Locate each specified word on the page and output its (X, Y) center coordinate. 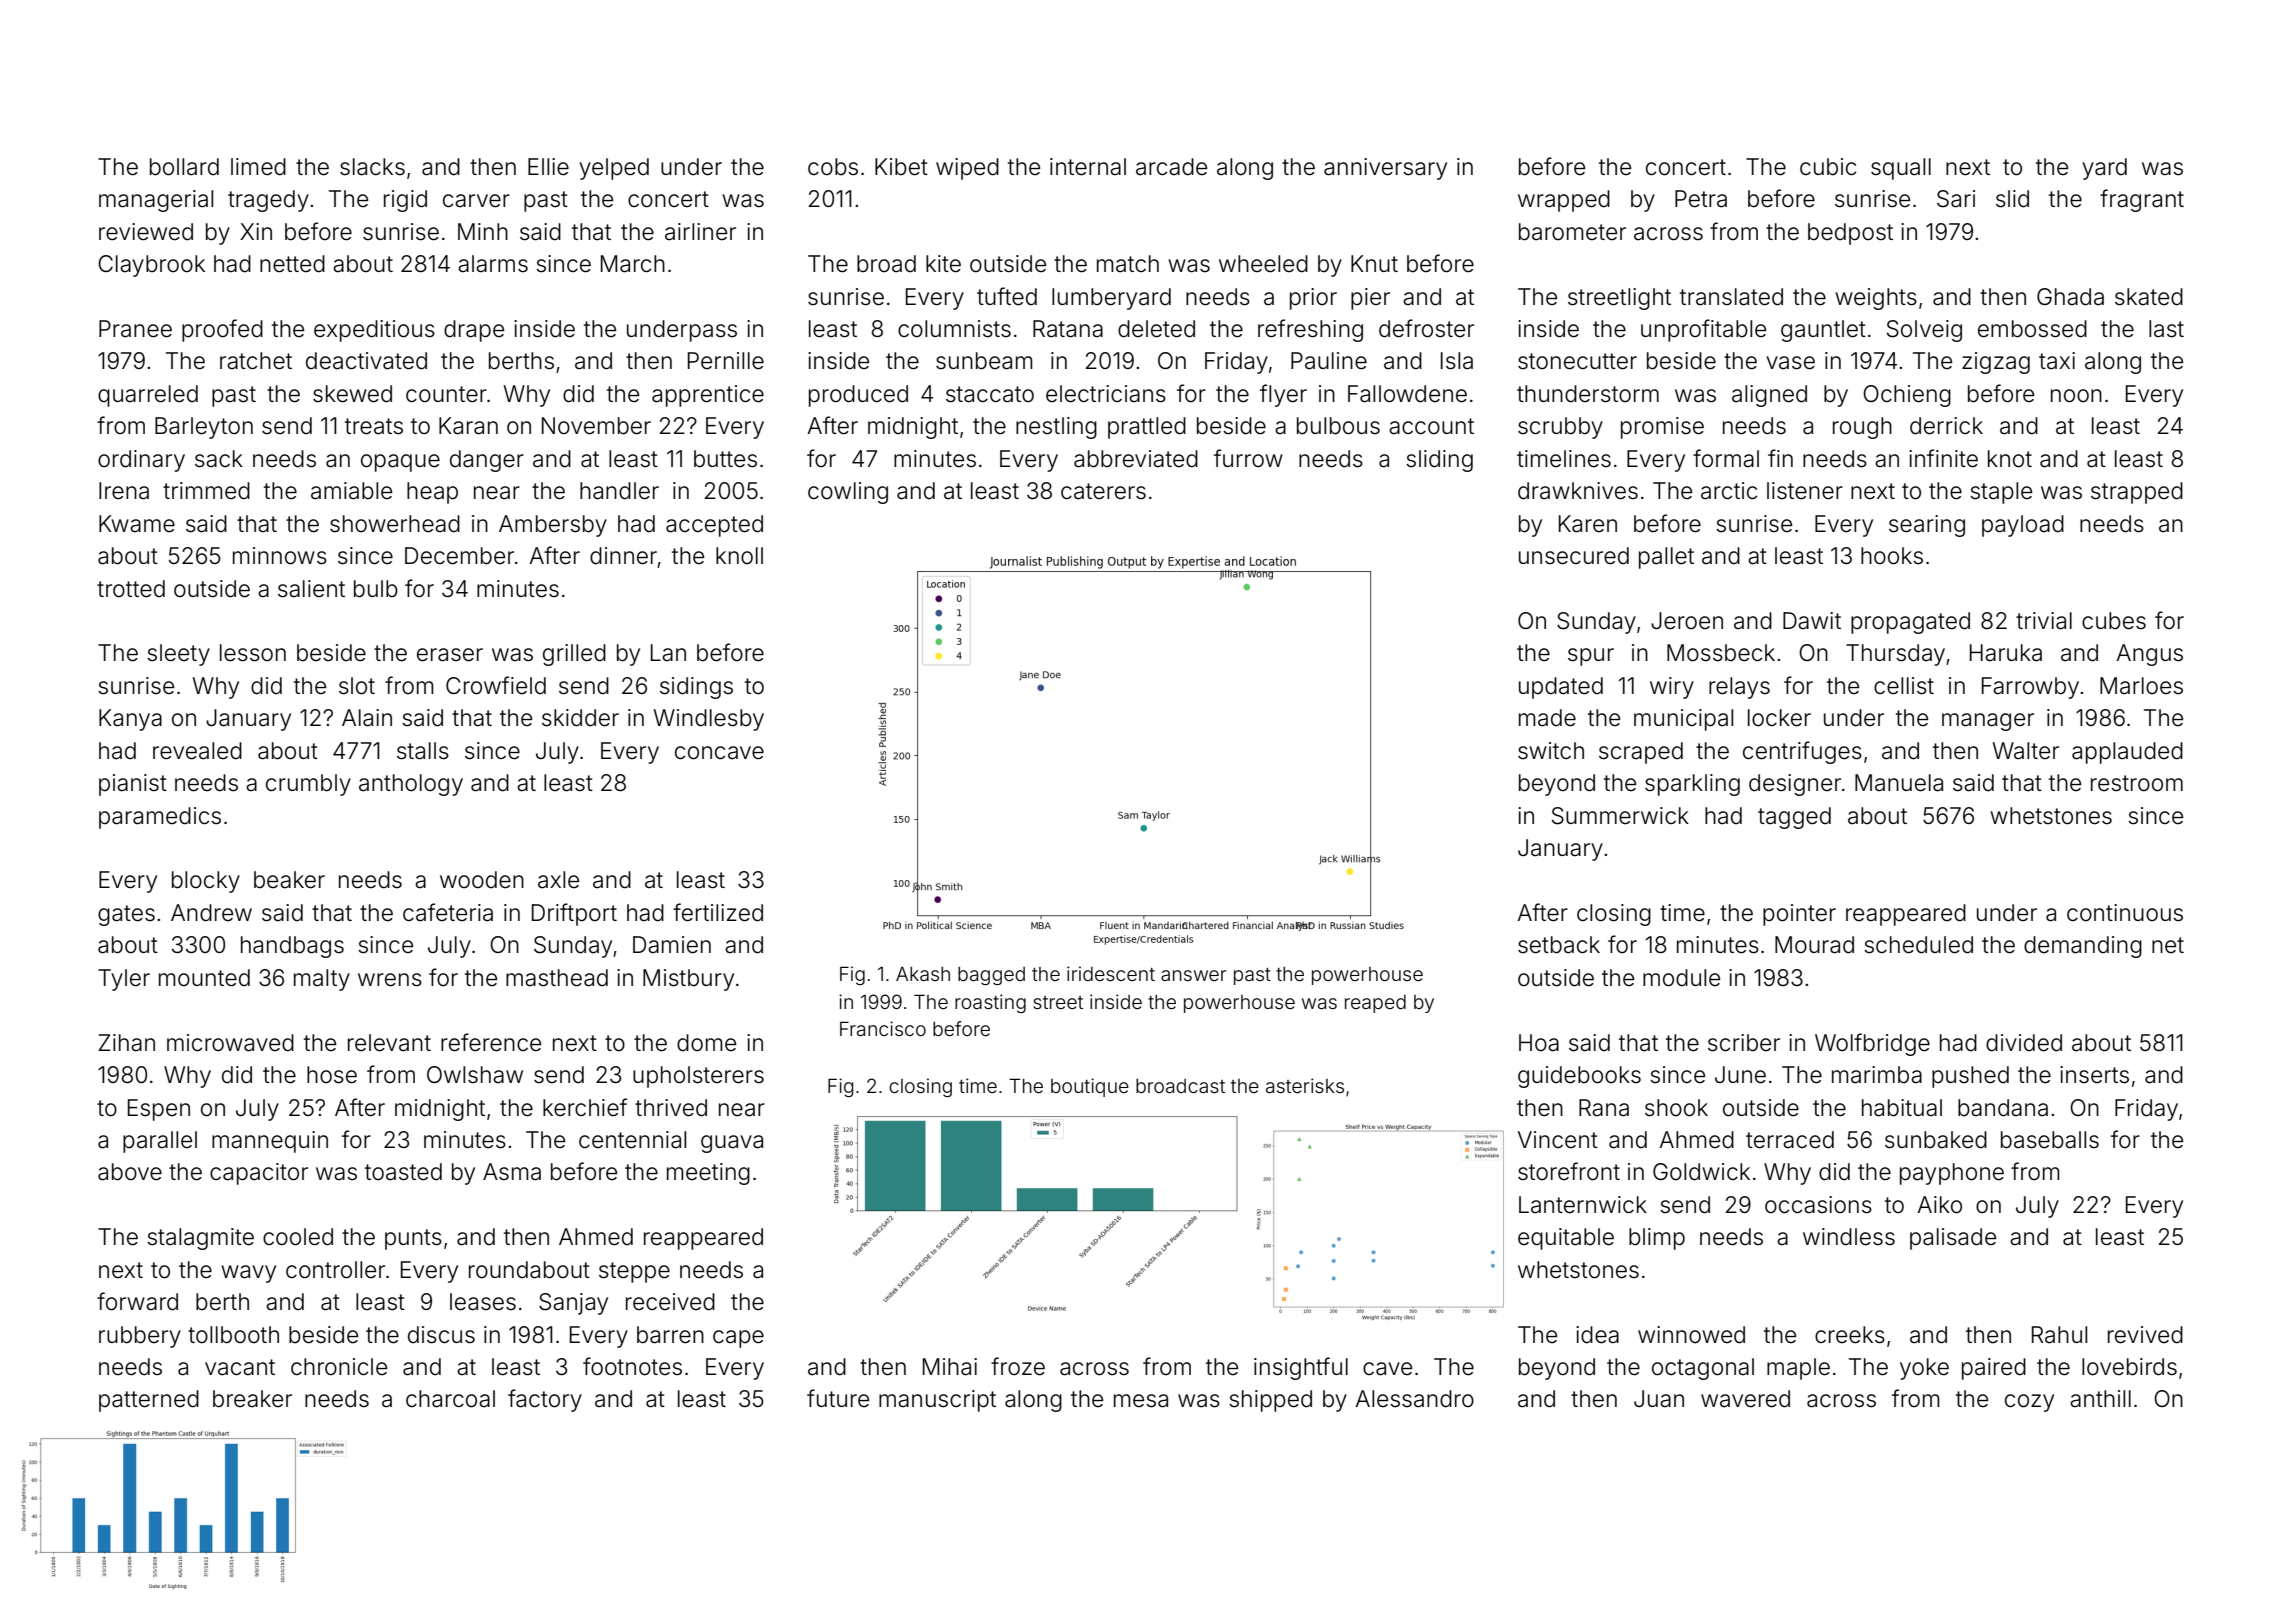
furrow (1248, 458)
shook (1676, 1108)
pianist (133, 785)
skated (2149, 297)
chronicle (339, 1367)
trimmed (206, 491)
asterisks (1305, 1085)
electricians (1106, 394)
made (1547, 718)
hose (332, 1075)
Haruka (2006, 653)
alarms (493, 264)
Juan (1659, 1399)
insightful (1301, 1368)
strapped (2137, 493)
